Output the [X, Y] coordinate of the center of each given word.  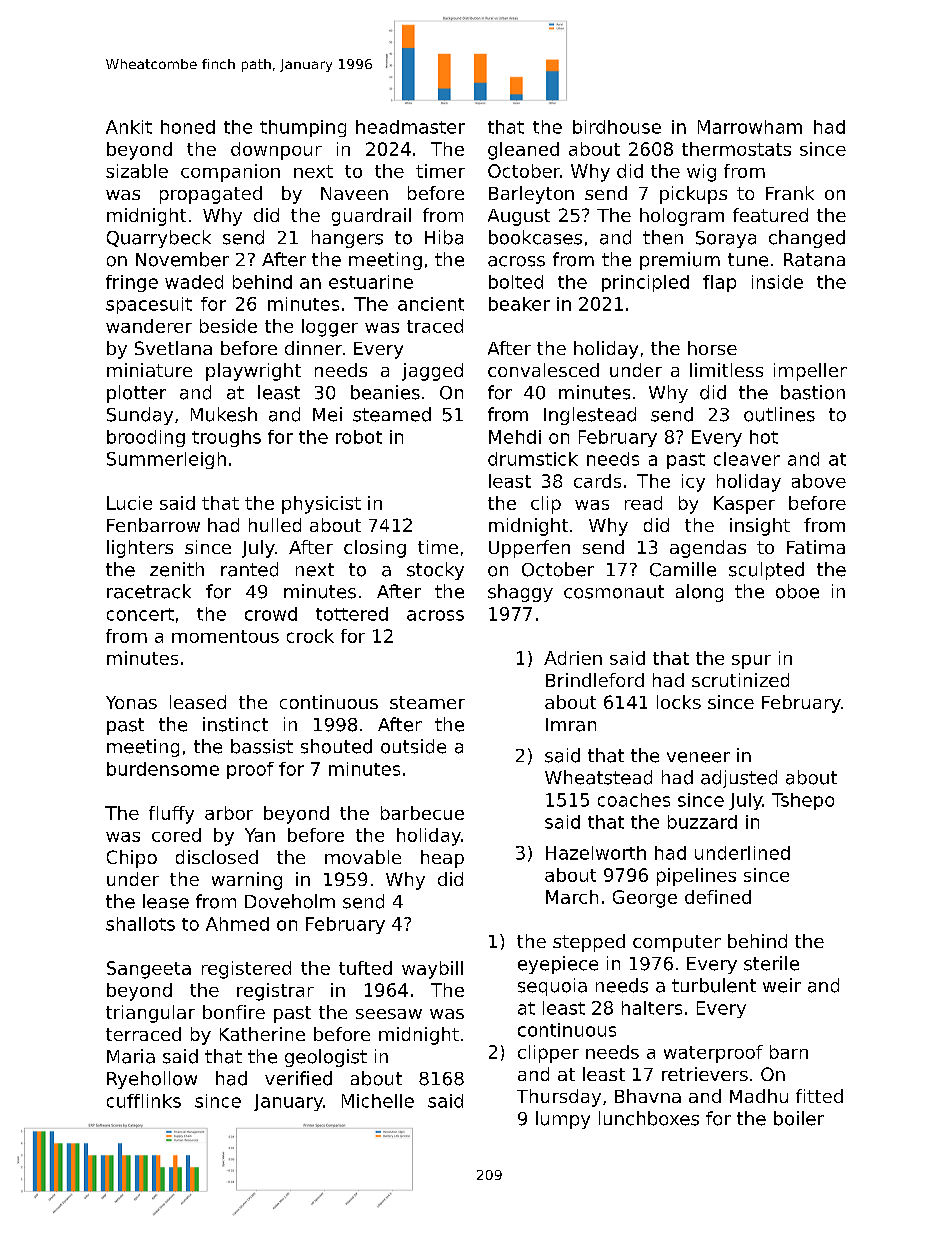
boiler [799, 1118]
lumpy [563, 1120]
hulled [275, 525]
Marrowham [750, 127]
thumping [303, 128]
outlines [779, 414]
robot [359, 437]
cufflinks [144, 1101]
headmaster [410, 127]
